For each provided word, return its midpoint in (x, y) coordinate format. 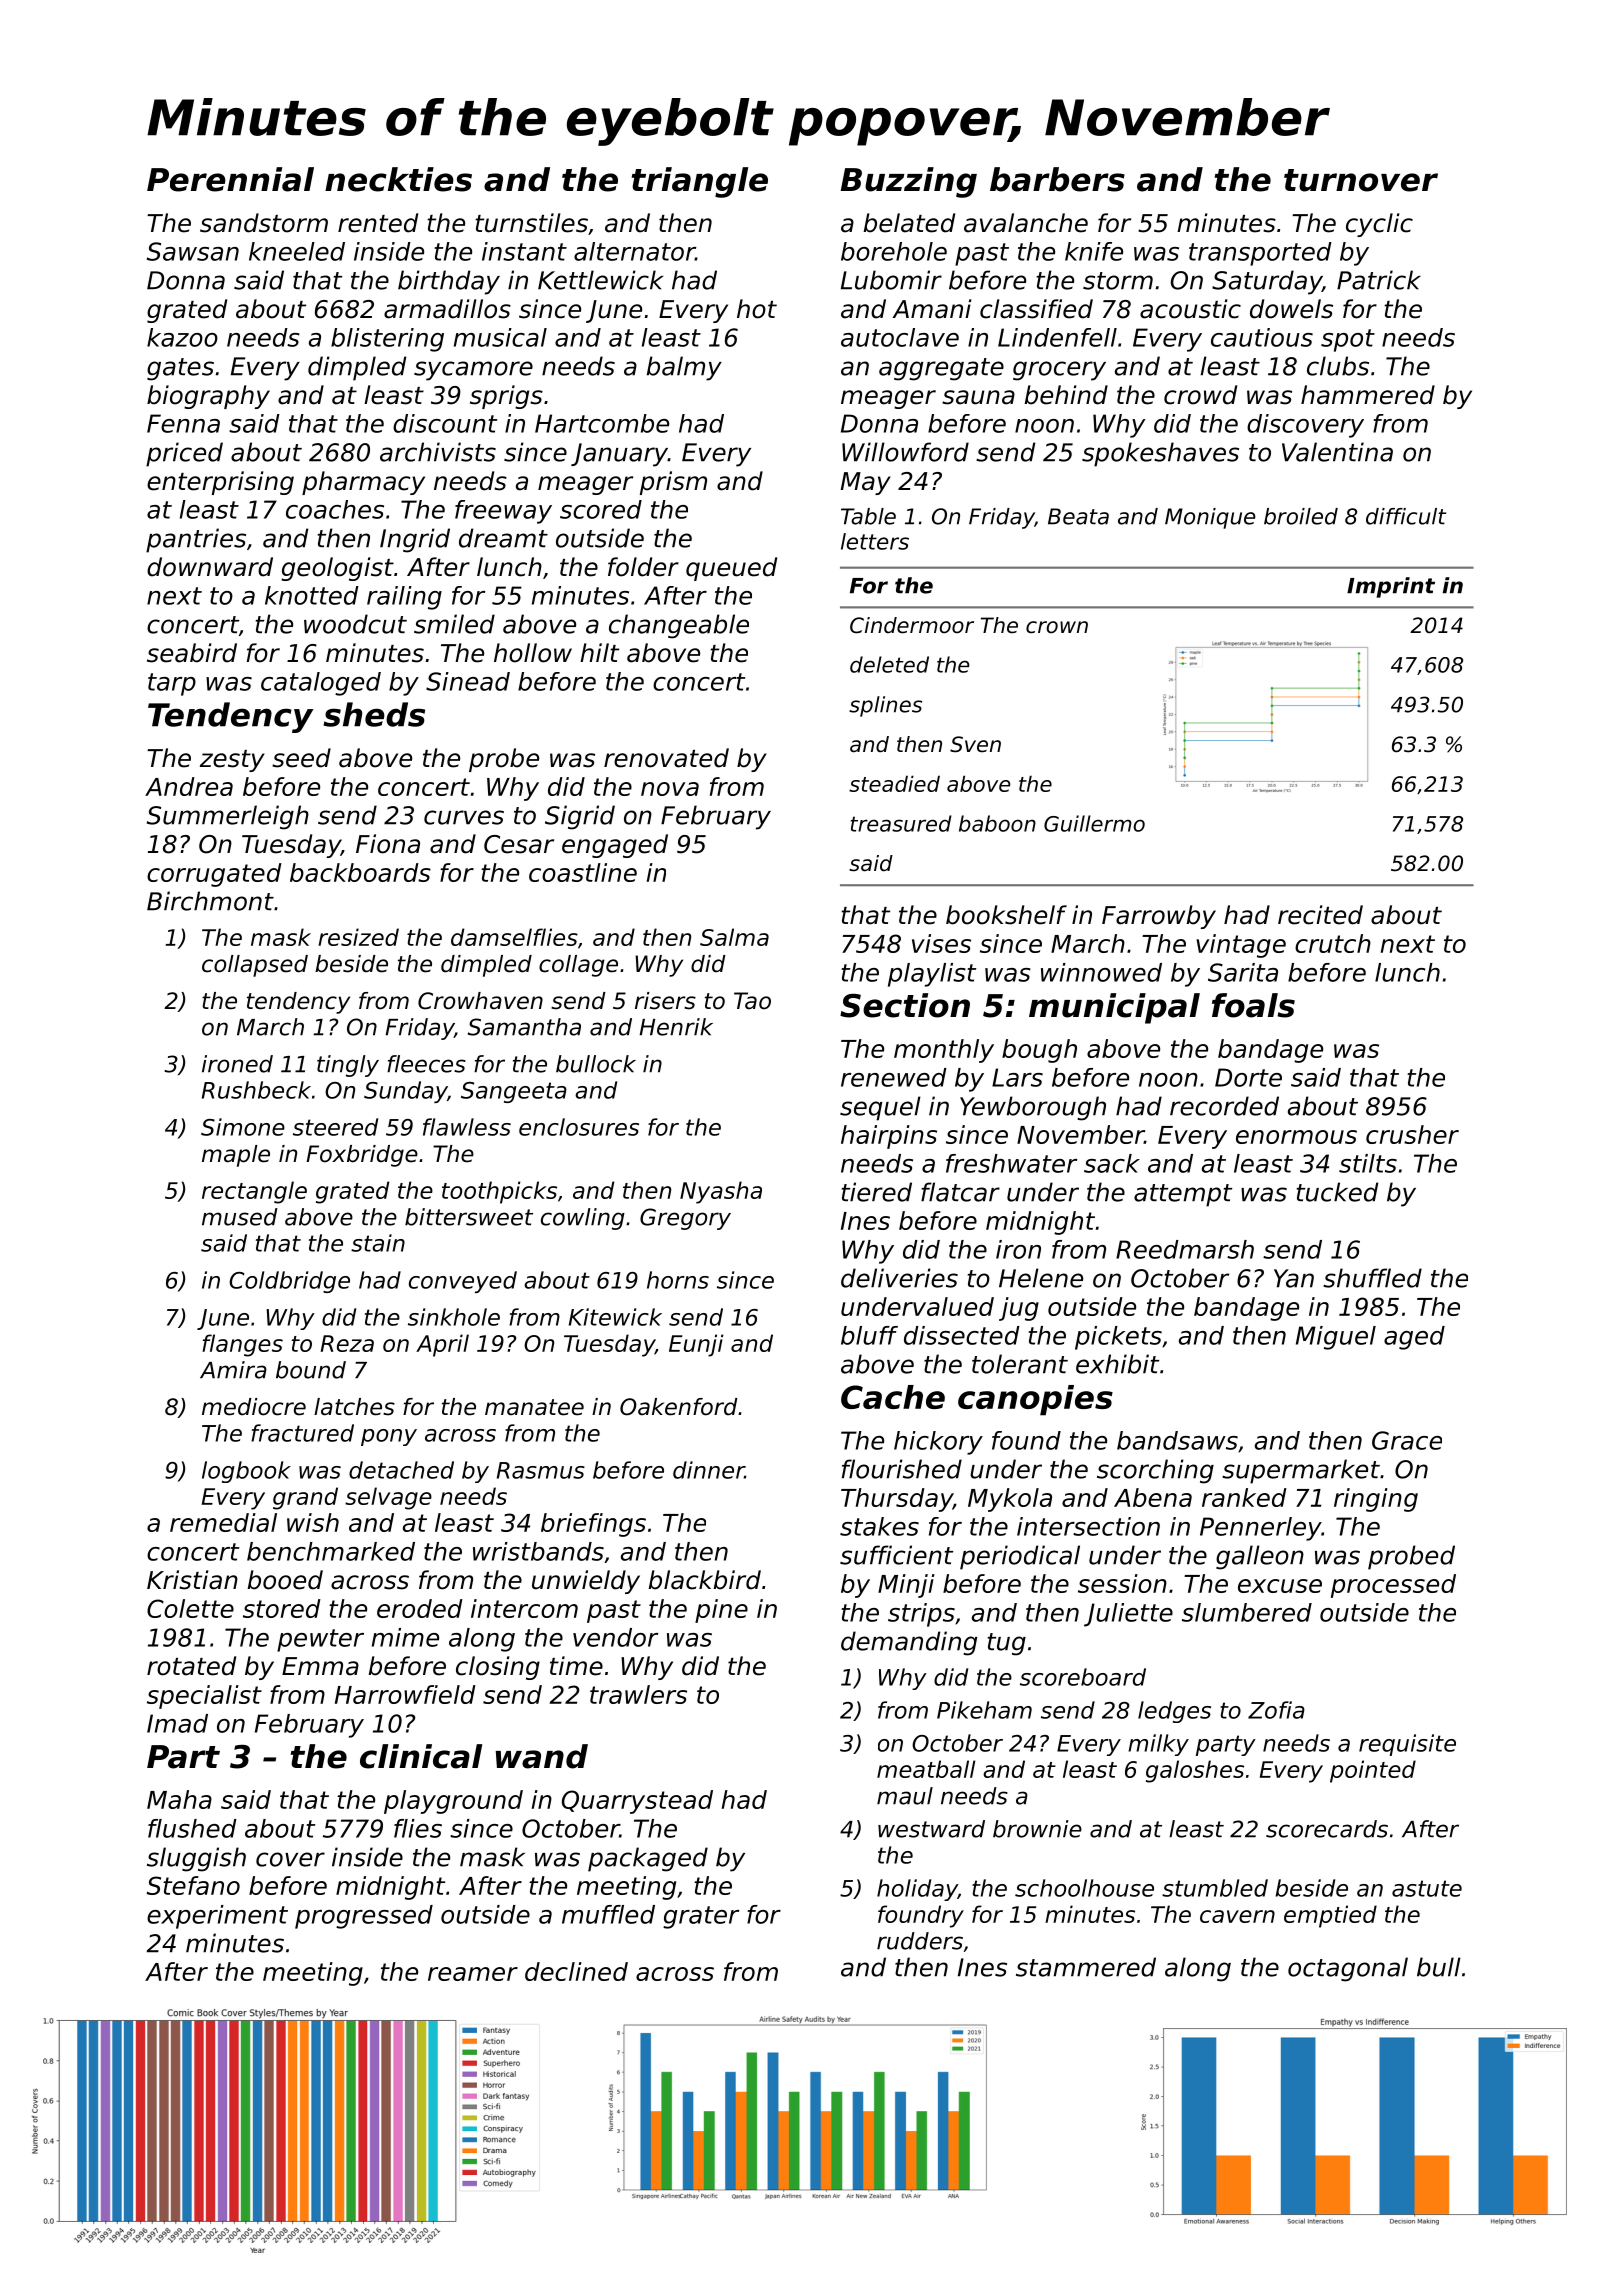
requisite (1407, 1745)
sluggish (196, 1859)
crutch (1333, 943)
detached (401, 1470)
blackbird (704, 1580)
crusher (1412, 1134)
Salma (734, 937)
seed (301, 758)
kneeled (297, 251)
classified (1036, 309)
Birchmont (210, 901)
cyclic (1379, 225)
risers (665, 1001)
